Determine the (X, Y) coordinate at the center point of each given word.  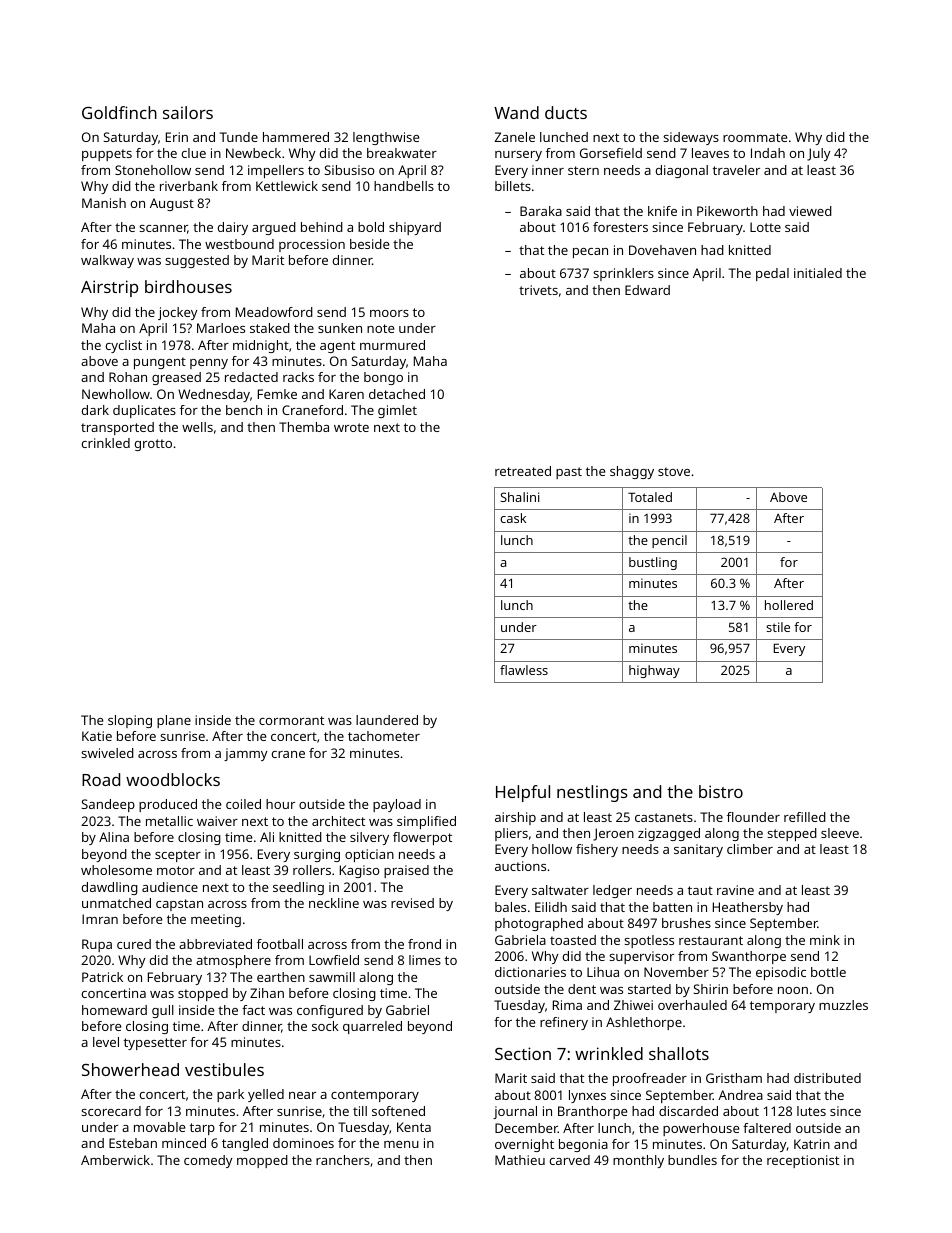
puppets (107, 155)
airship (515, 818)
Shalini (520, 497)
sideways (691, 138)
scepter (178, 856)
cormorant (291, 720)
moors (389, 313)
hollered (789, 605)
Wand (516, 112)
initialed (818, 273)
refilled (805, 817)
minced (184, 1143)
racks (298, 377)
